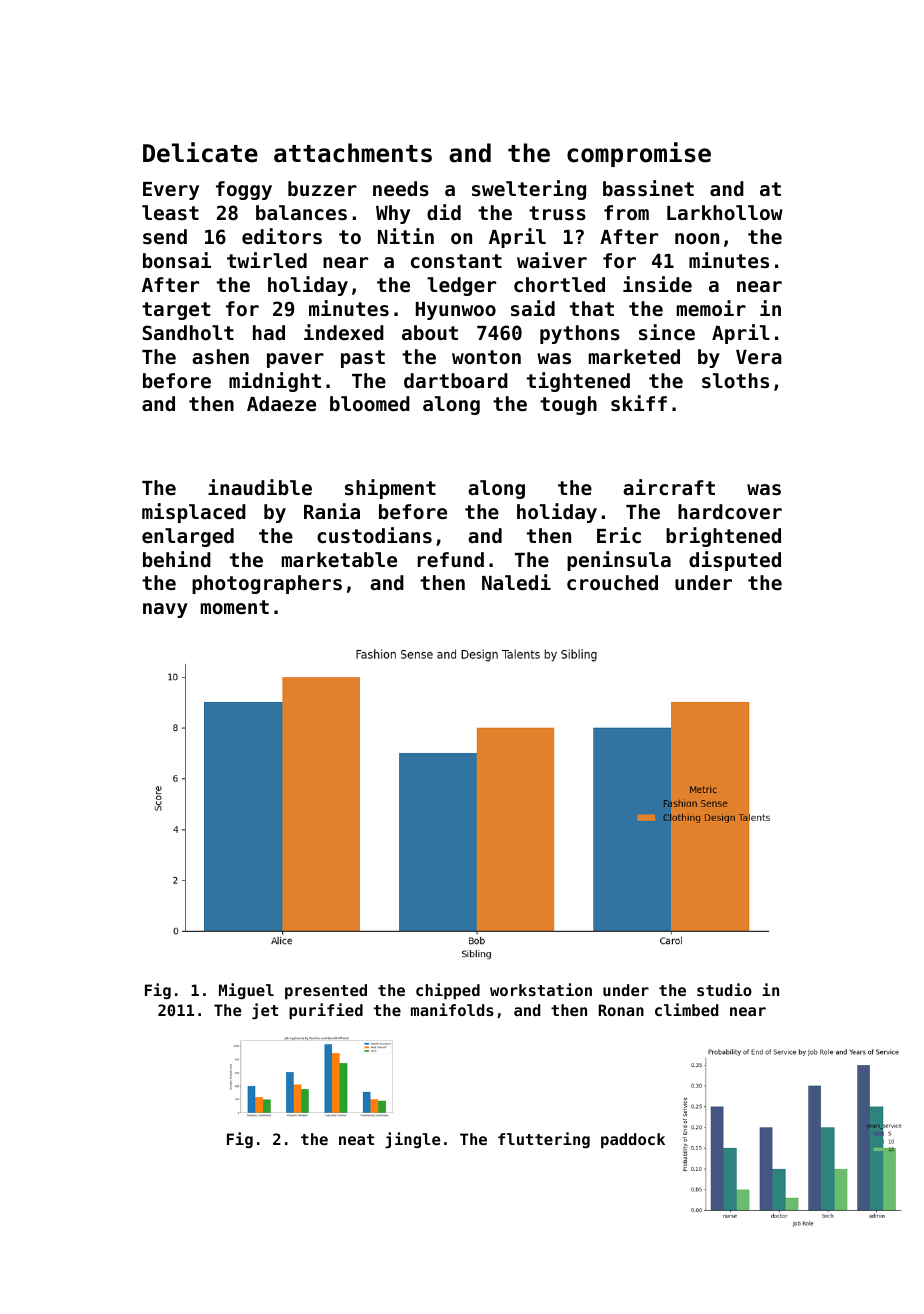 The width and height of the screenshot is (924, 1314). What do you see at coordinates (194, 513) in the screenshot?
I see `misplaced` at bounding box center [194, 513].
